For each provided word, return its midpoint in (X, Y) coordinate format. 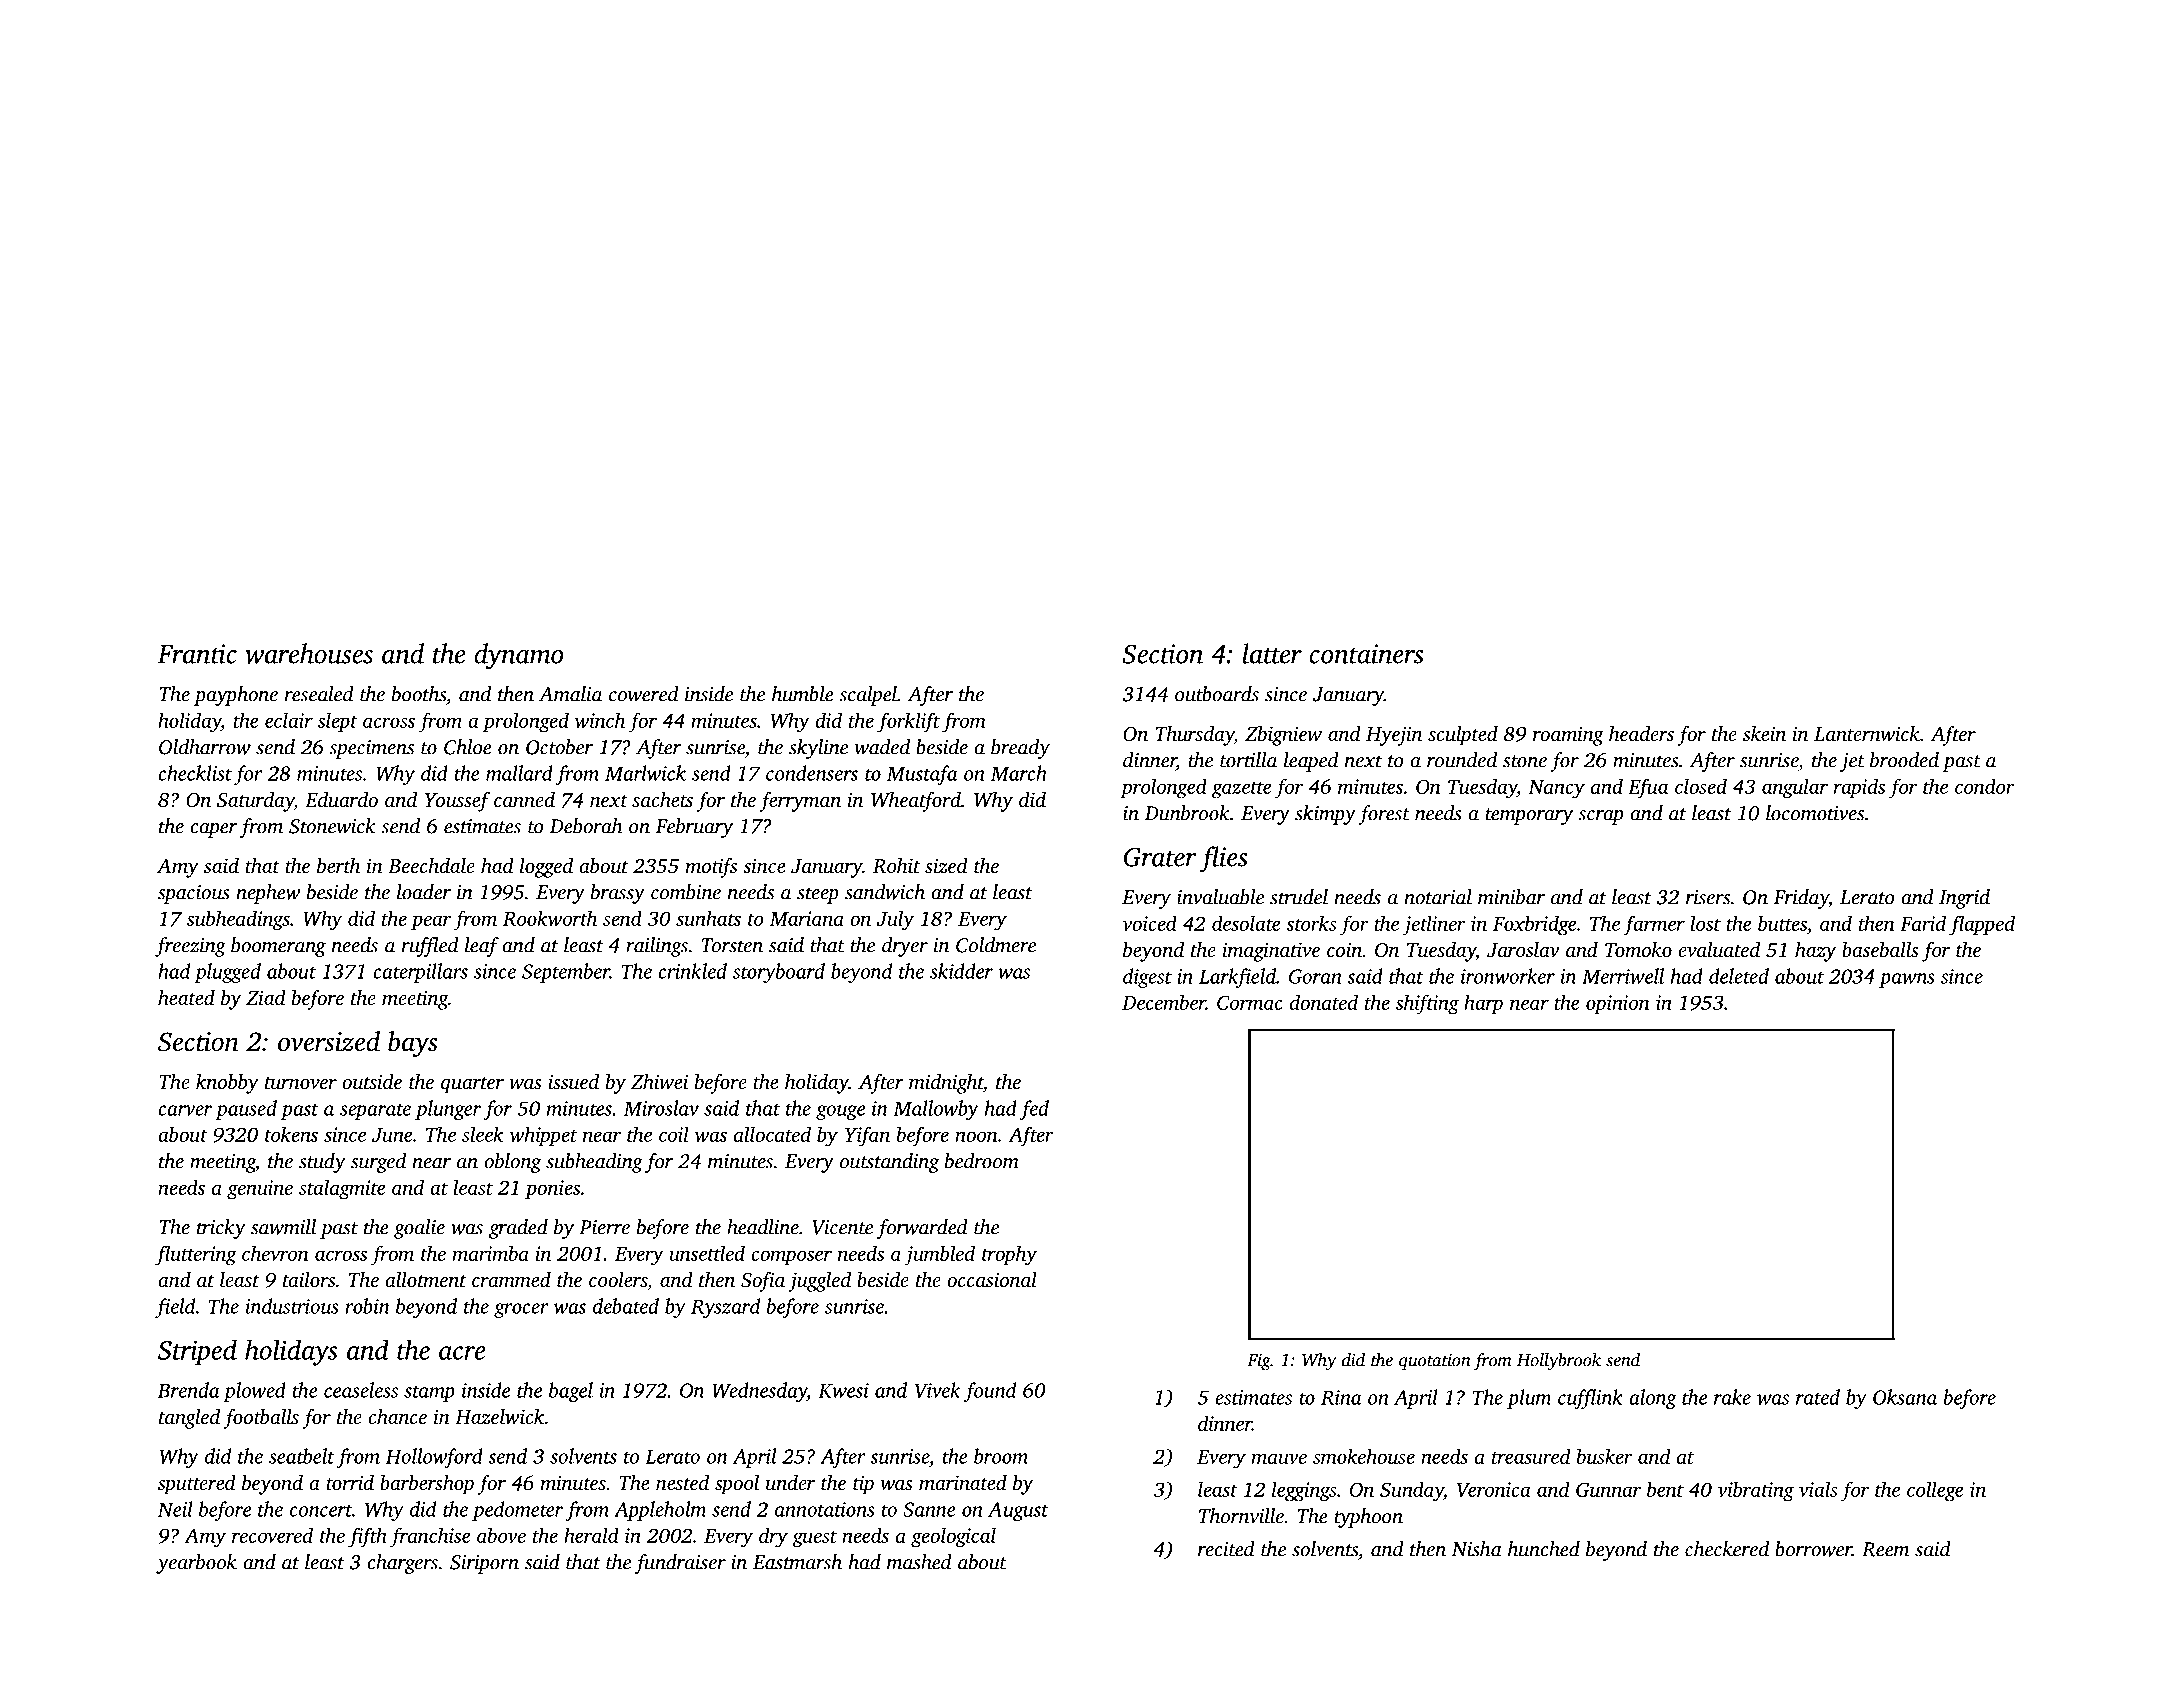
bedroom (982, 1161)
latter (1272, 653)
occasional (992, 1279)
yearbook (196, 1564)
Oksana (1905, 1397)
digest (1147, 978)
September (566, 973)
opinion (1618, 1004)
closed (1701, 786)
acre (462, 1353)
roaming (1568, 736)
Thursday (1195, 736)
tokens (291, 1134)
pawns (1907, 980)
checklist (195, 773)
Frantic (197, 654)
